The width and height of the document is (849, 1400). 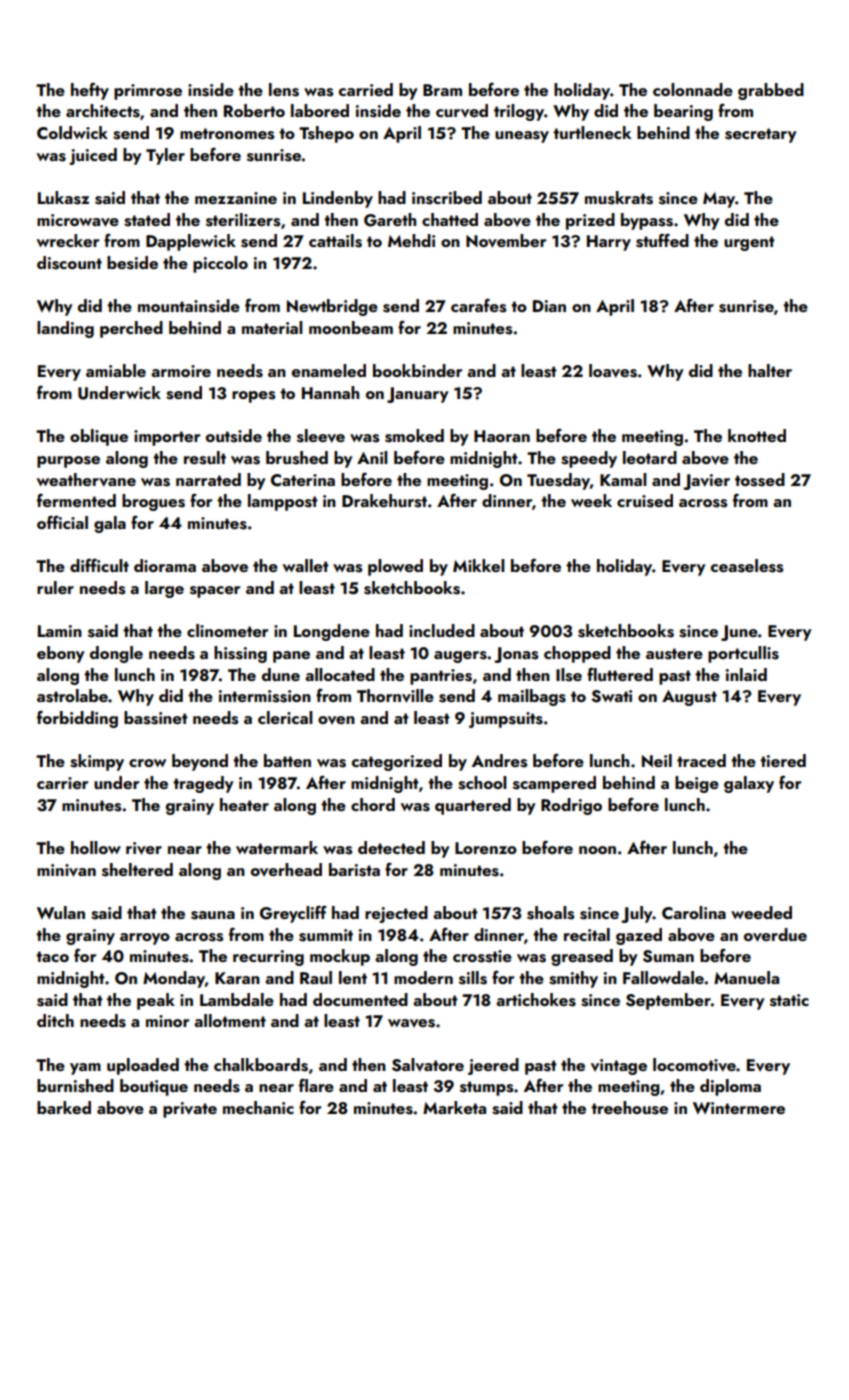 I want to click on taco, so click(x=52, y=956).
